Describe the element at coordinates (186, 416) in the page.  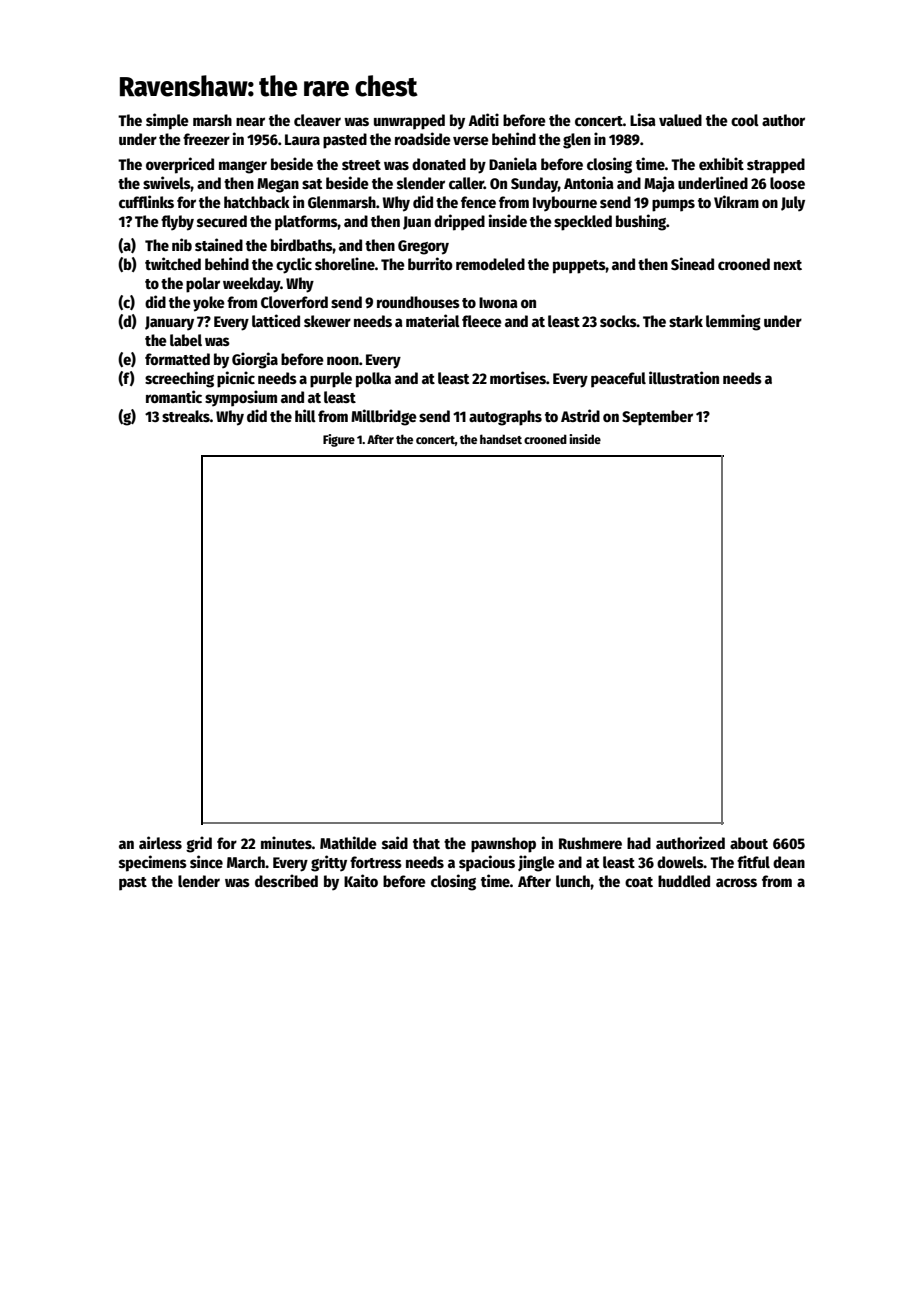
I see `streaks` at that location.
